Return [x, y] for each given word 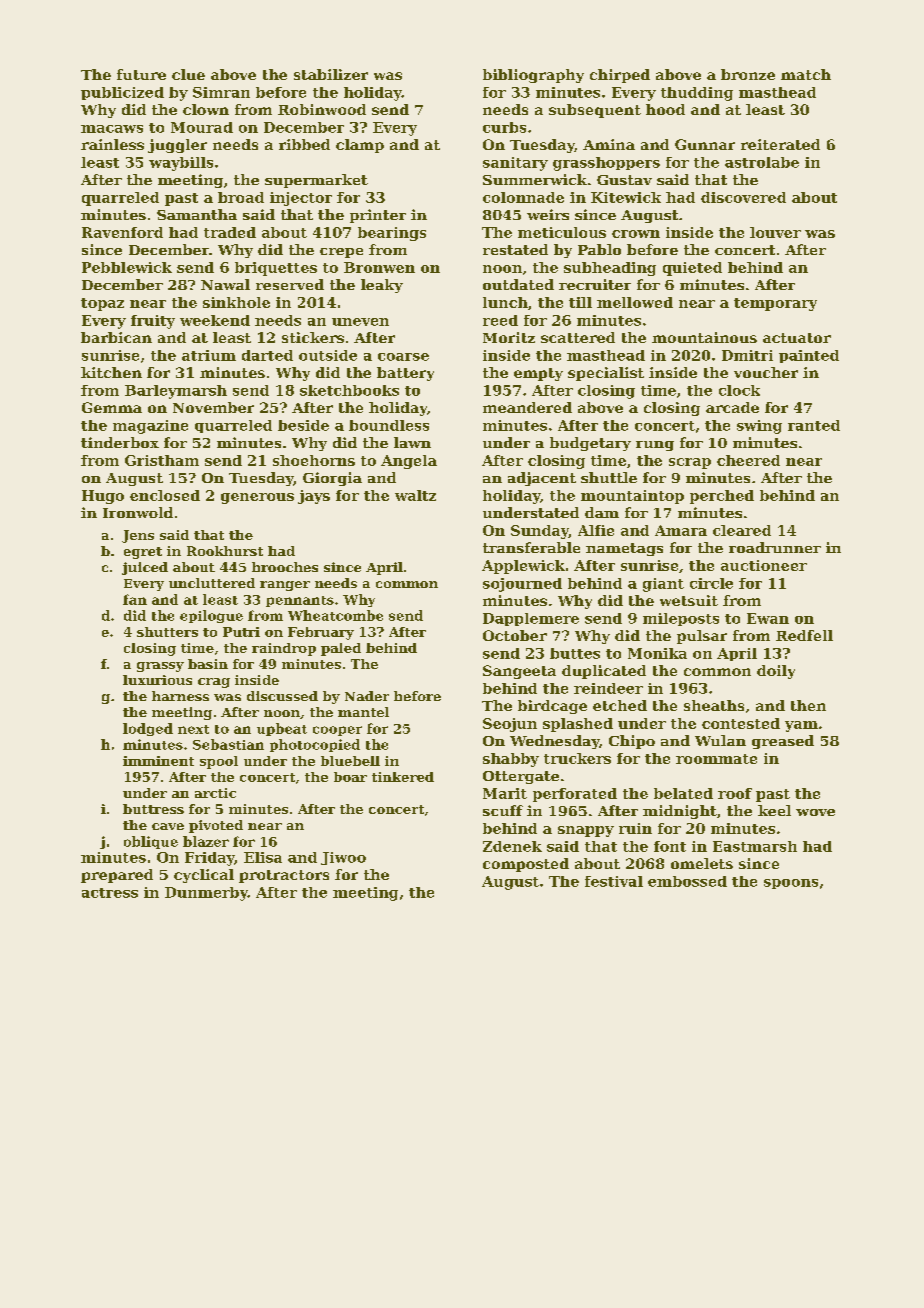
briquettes [276, 269]
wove [815, 812]
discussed [282, 696]
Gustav [624, 180]
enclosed [165, 495]
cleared [742, 530]
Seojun [510, 725]
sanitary [515, 164]
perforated [575, 795]
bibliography [533, 76]
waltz [415, 495]
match [806, 74]
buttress [153, 809]
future [141, 74]
